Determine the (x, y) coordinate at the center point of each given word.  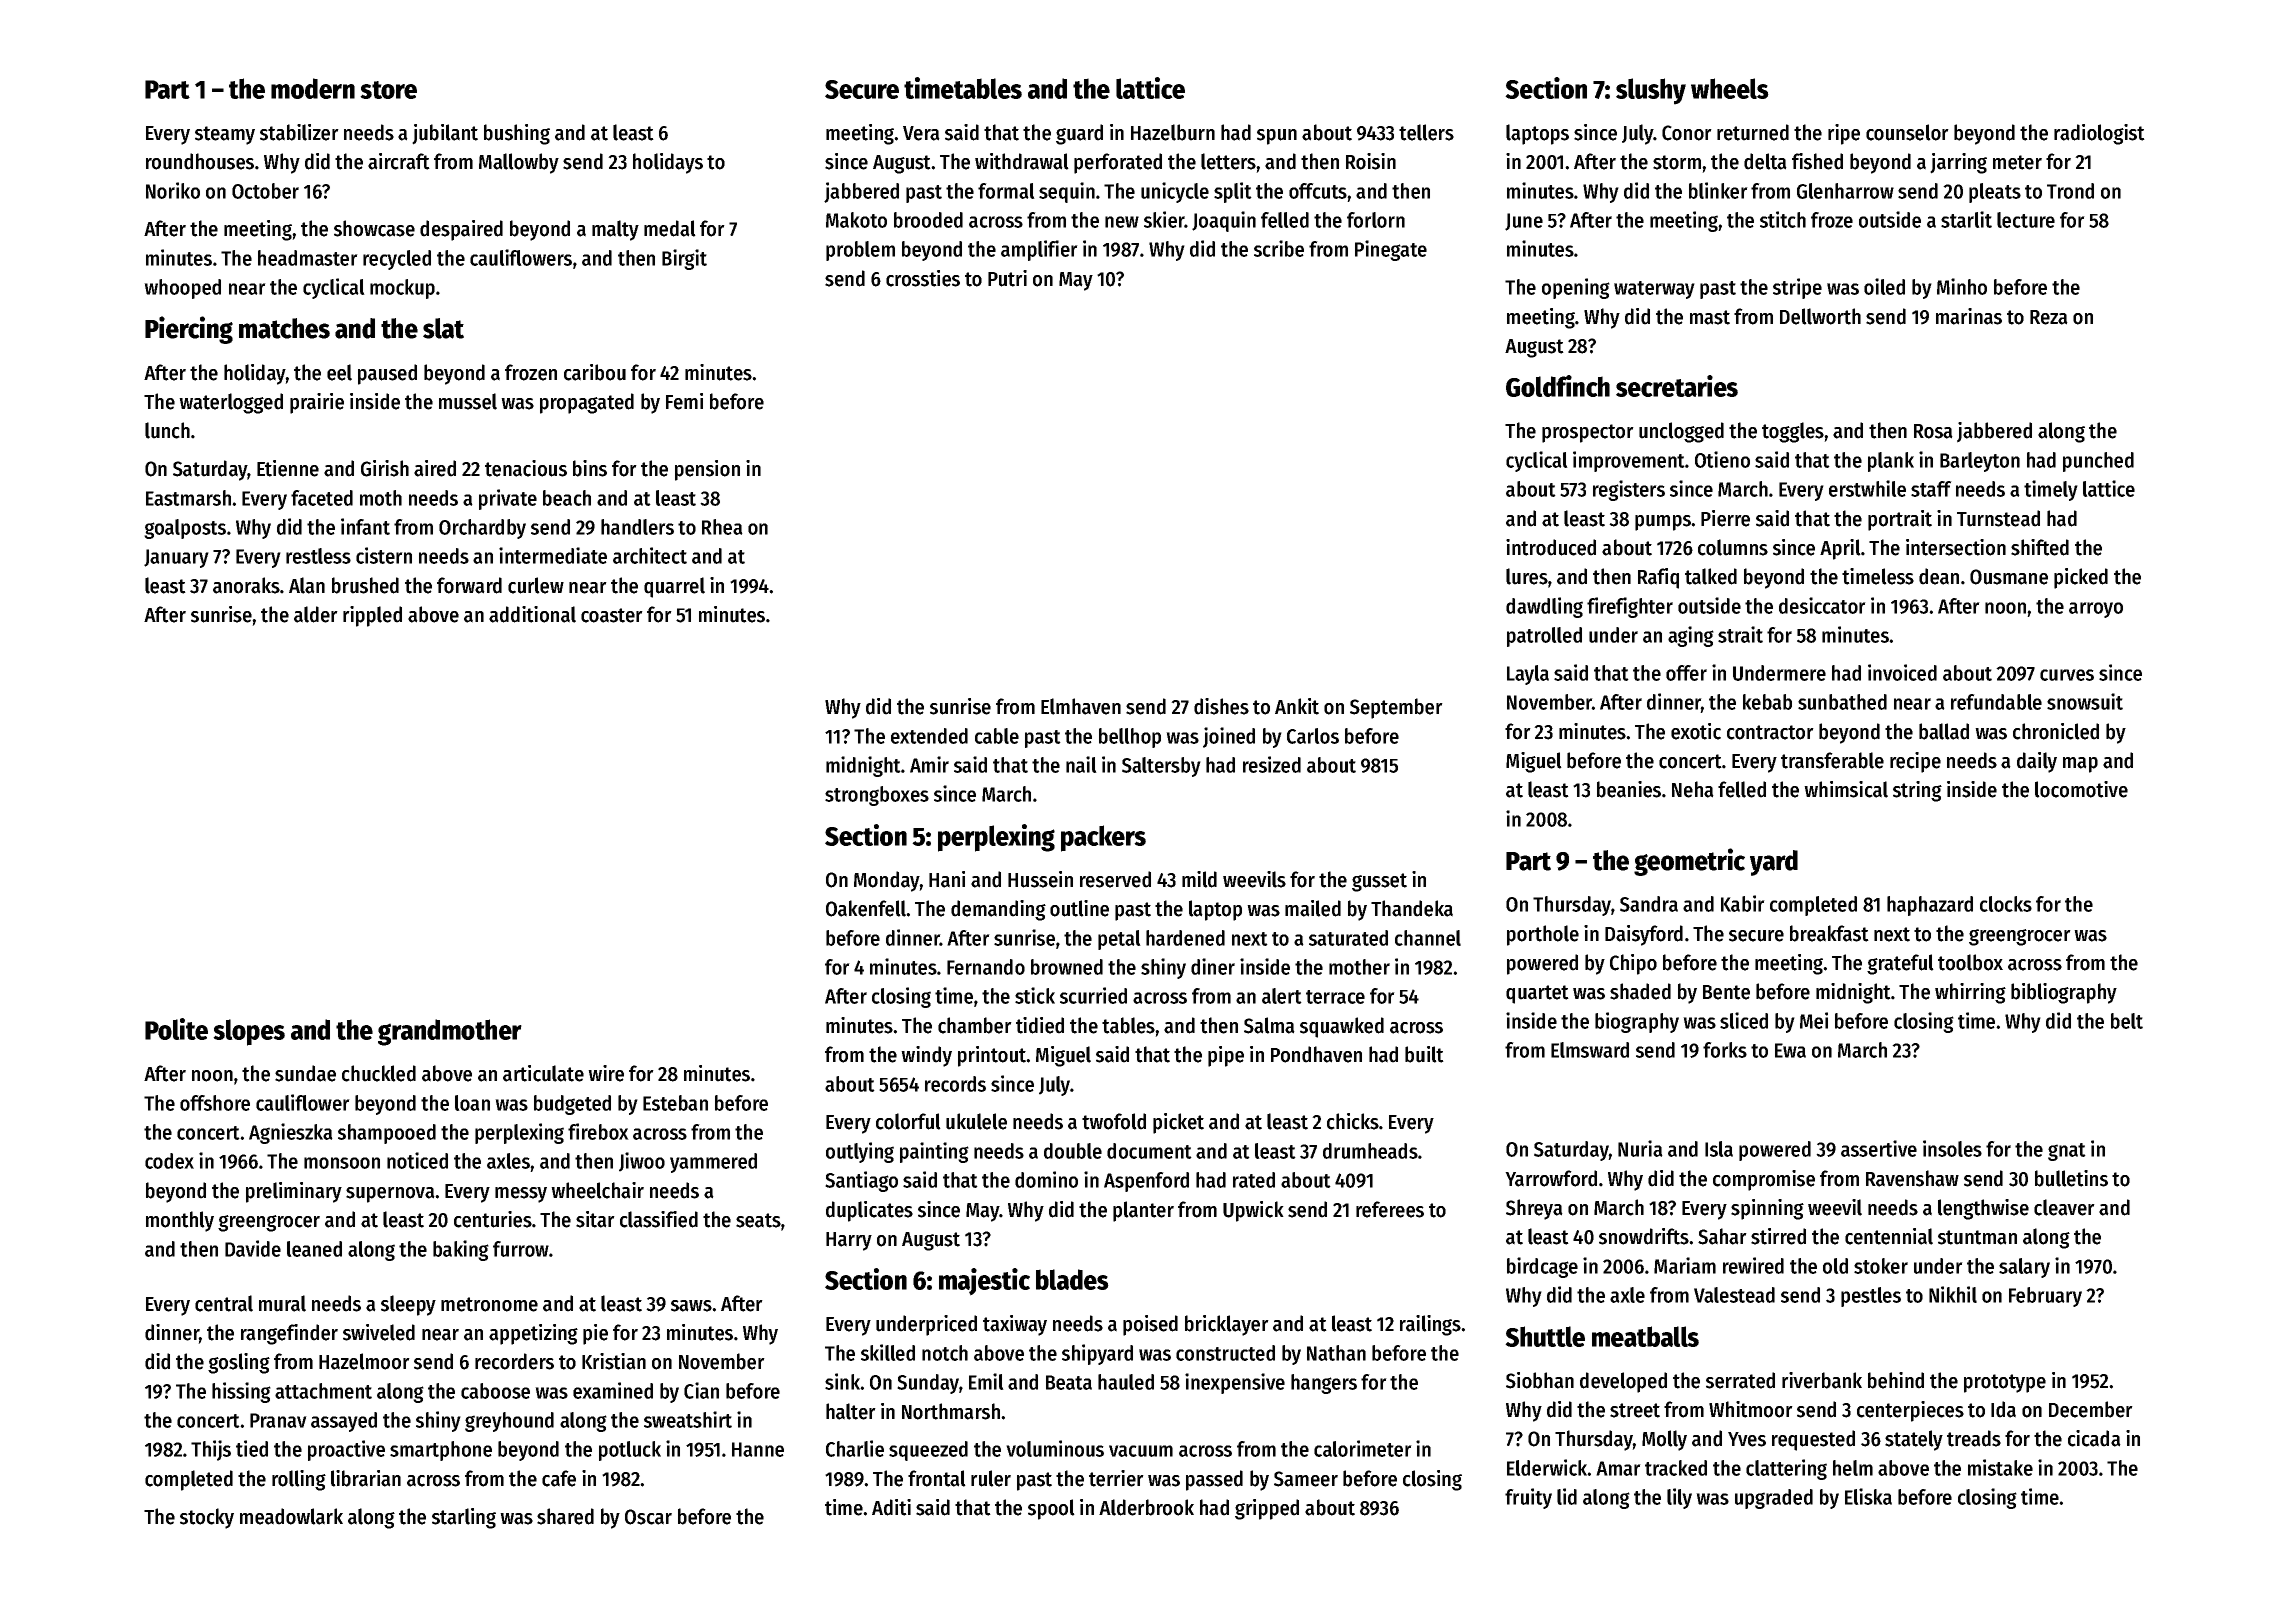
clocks (2006, 904)
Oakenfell (866, 908)
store (388, 90)
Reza (2049, 317)
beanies (1629, 789)
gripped (1267, 1509)
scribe (1279, 248)
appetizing (533, 1334)
